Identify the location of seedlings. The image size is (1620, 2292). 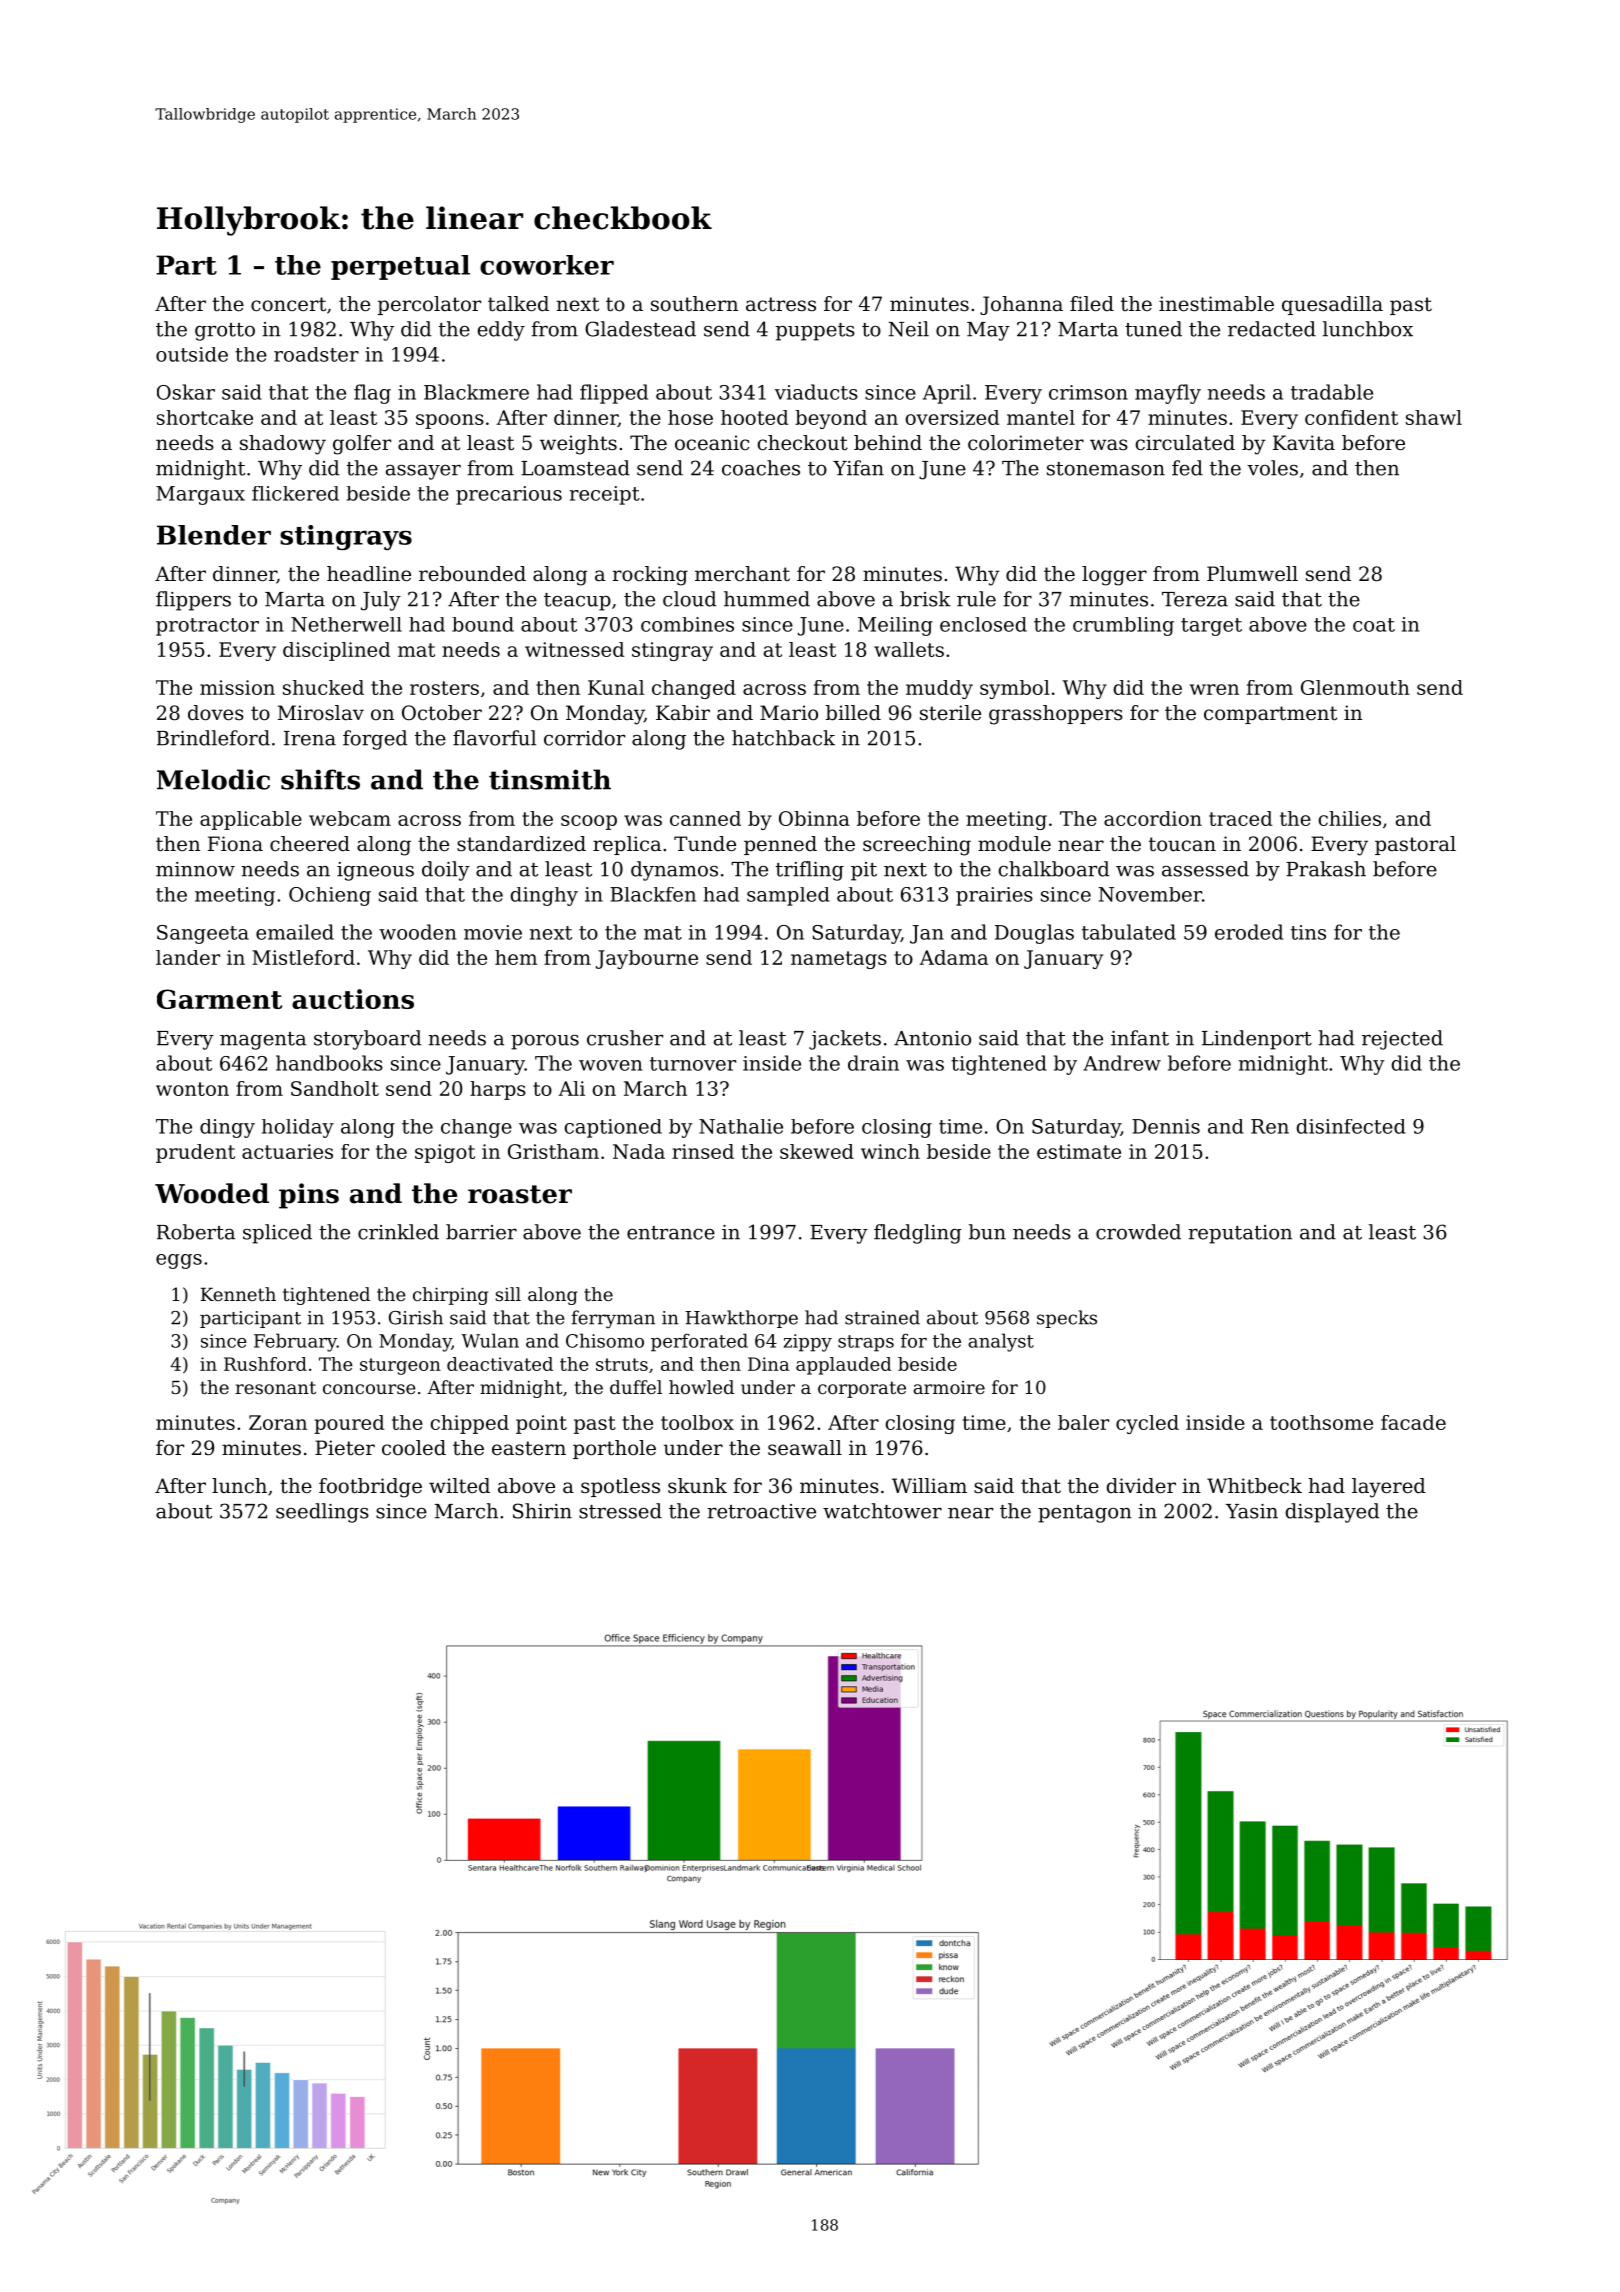
(322, 1513).
